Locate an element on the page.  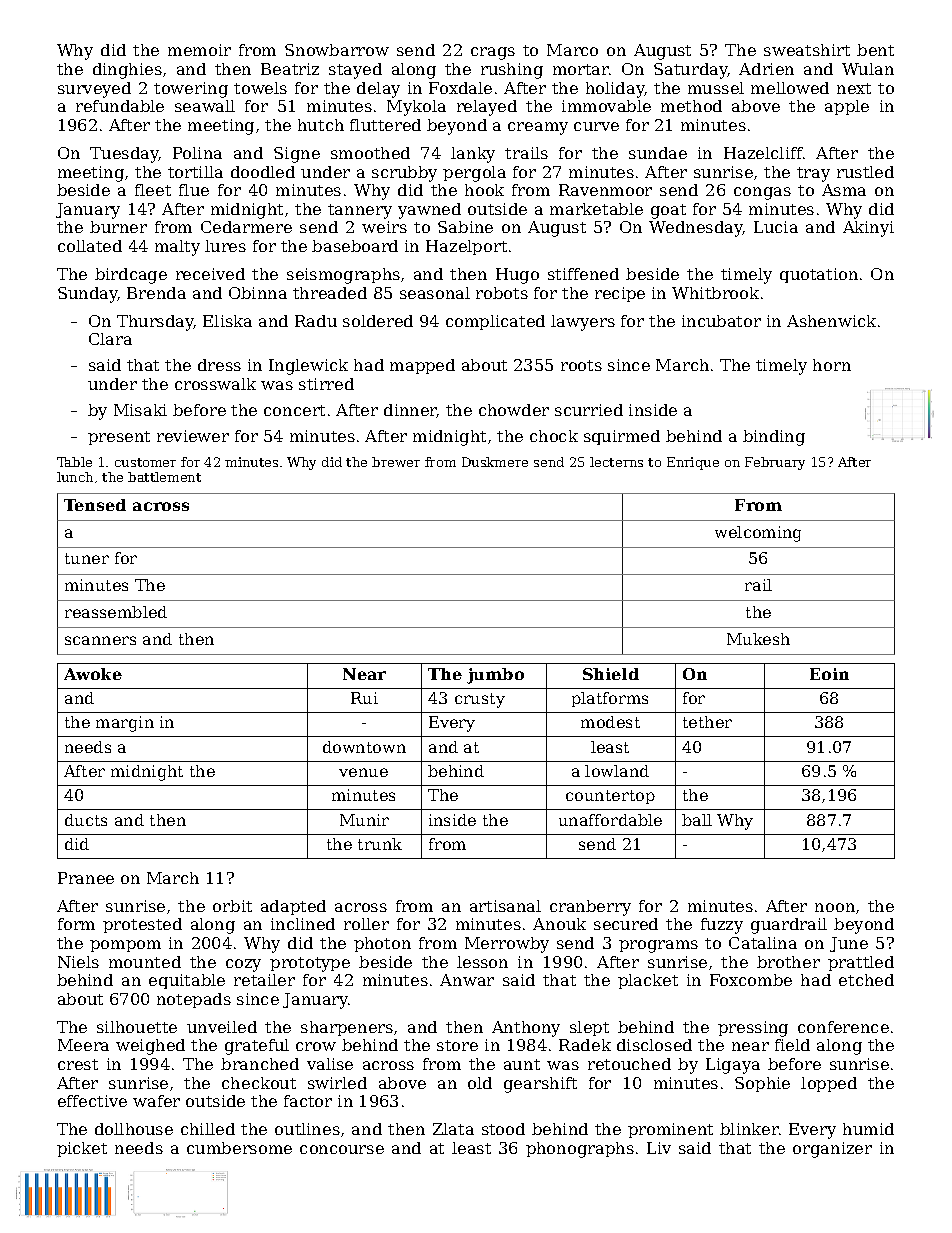
memoir is located at coordinates (199, 50).
